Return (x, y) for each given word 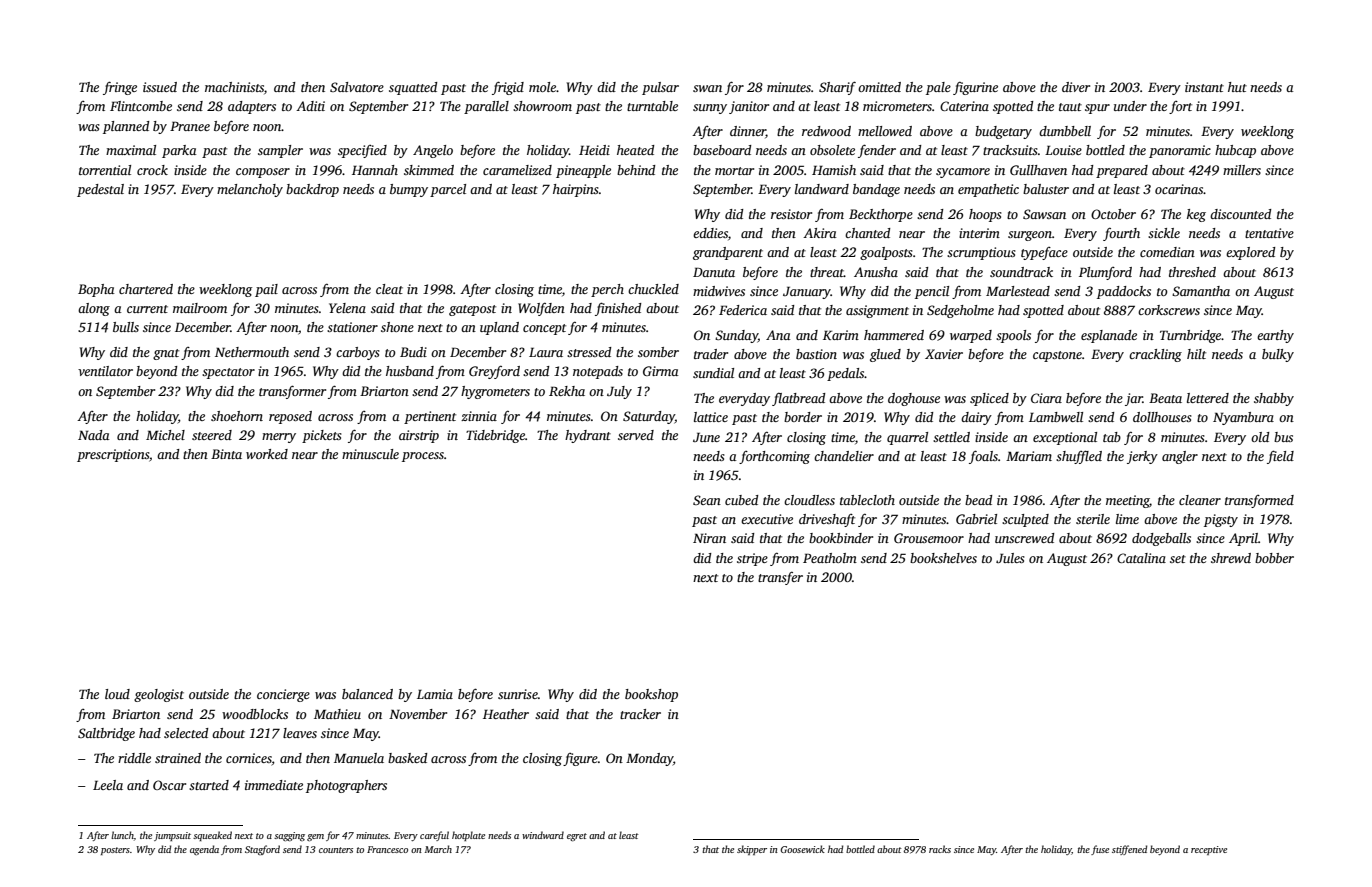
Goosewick (802, 849)
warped (971, 336)
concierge (283, 695)
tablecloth (867, 500)
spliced (989, 399)
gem (315, 837)
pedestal (100, 190)
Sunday (736, 336)
